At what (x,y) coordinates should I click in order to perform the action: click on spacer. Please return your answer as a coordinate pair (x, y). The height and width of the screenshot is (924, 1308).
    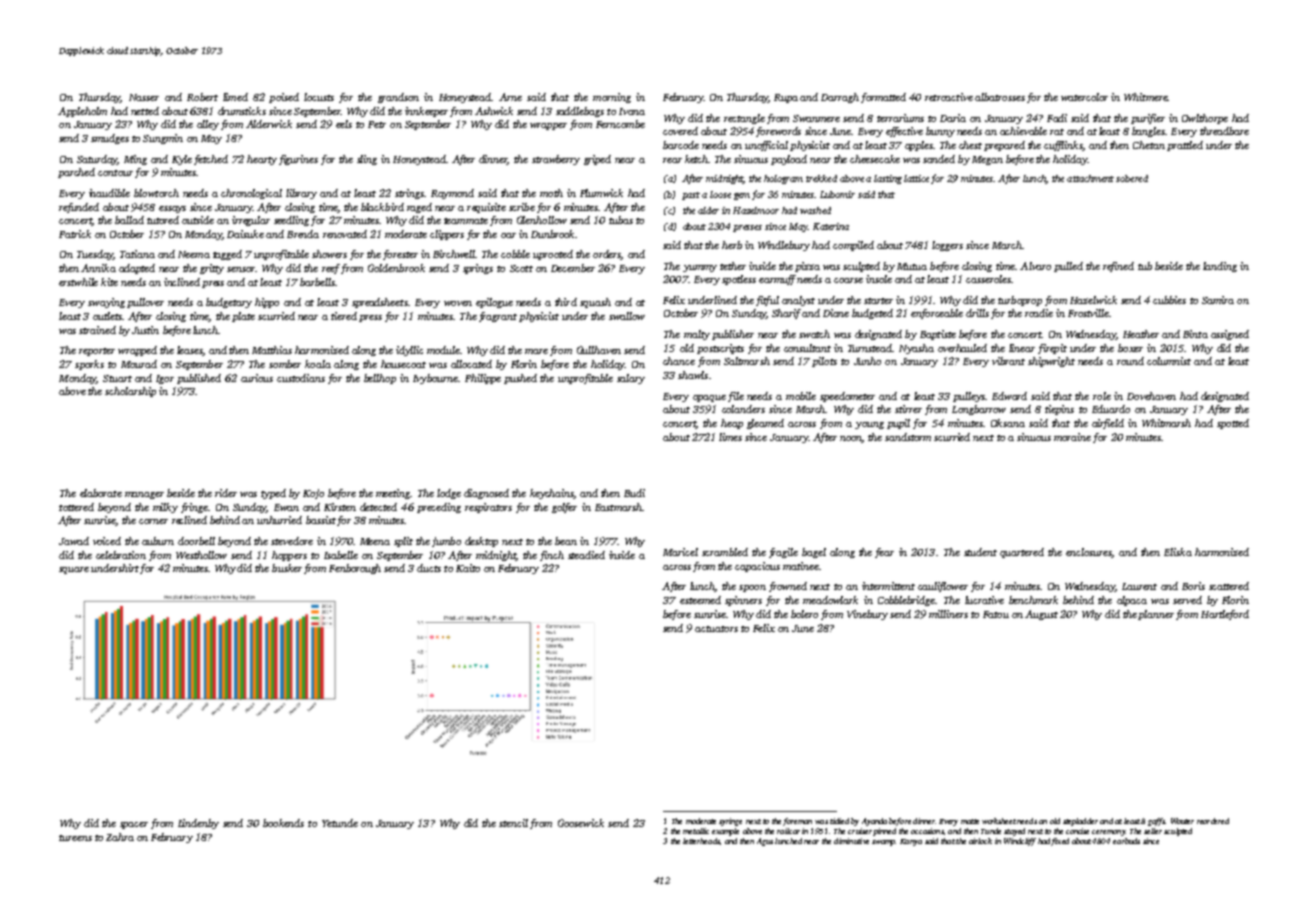
    Looking at the image, I should click on (134, 825).
